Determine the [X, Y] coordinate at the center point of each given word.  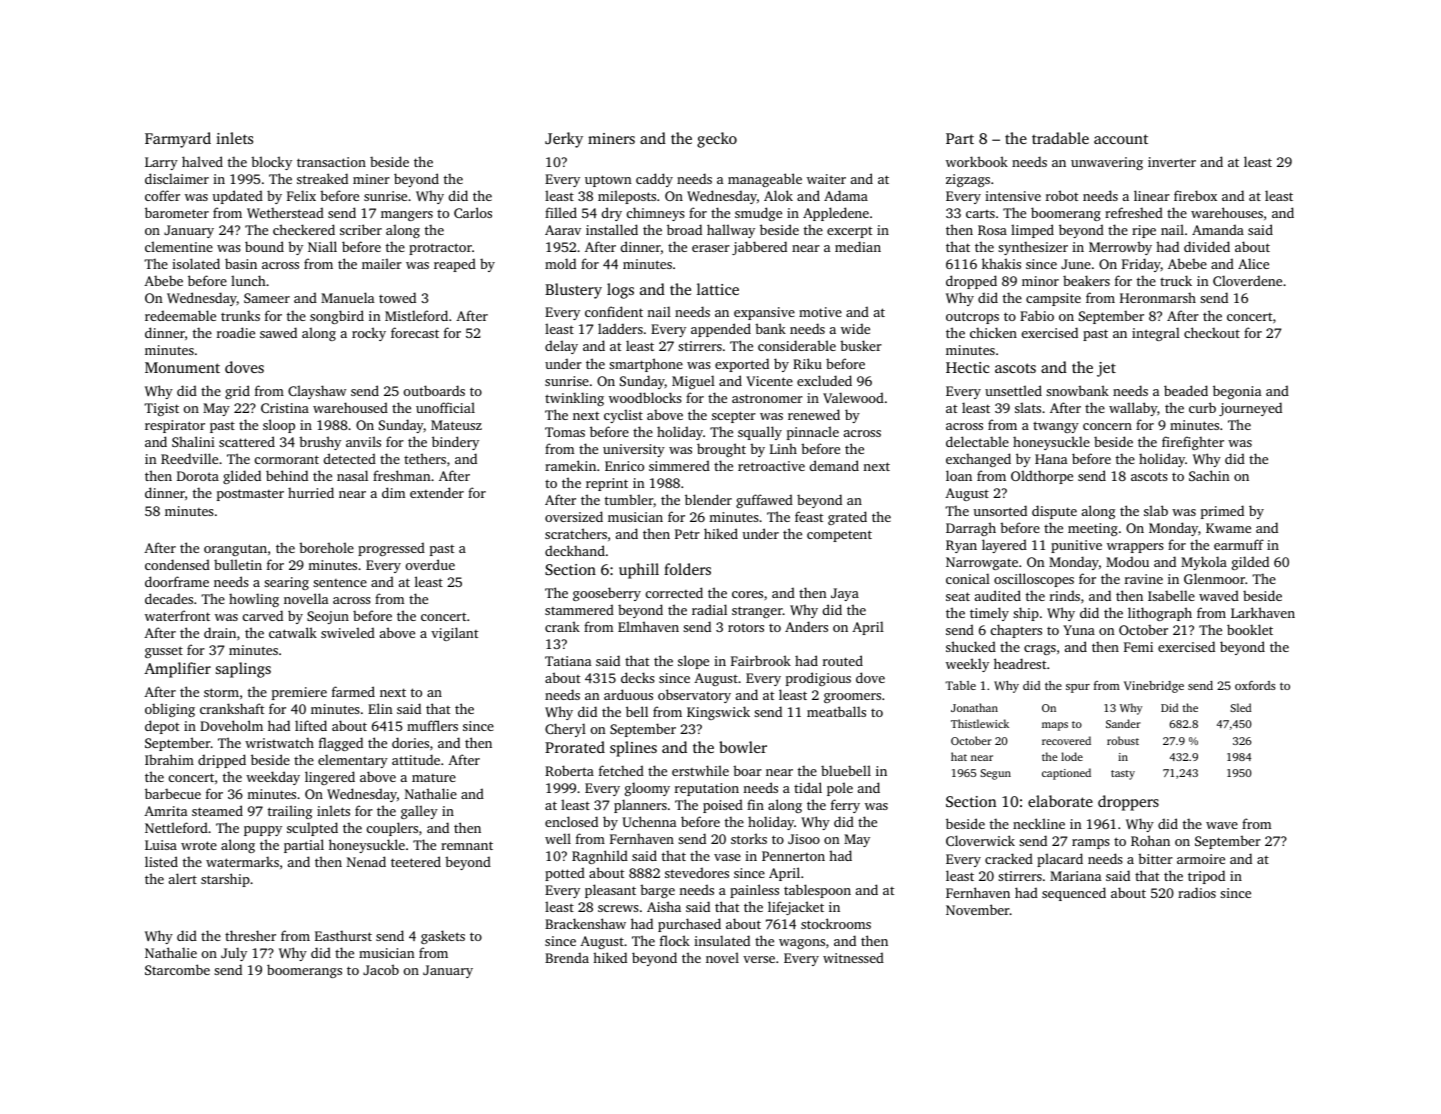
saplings [243, 670]
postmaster [250, 495]
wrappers [1135, 548]
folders [687, 569]
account [1121, 139]
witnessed [853, 957]
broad [684, 229]
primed [1222, 512]
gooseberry [607, 594]
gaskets [443, 937]
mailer [382, 263]
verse [759, 959]
